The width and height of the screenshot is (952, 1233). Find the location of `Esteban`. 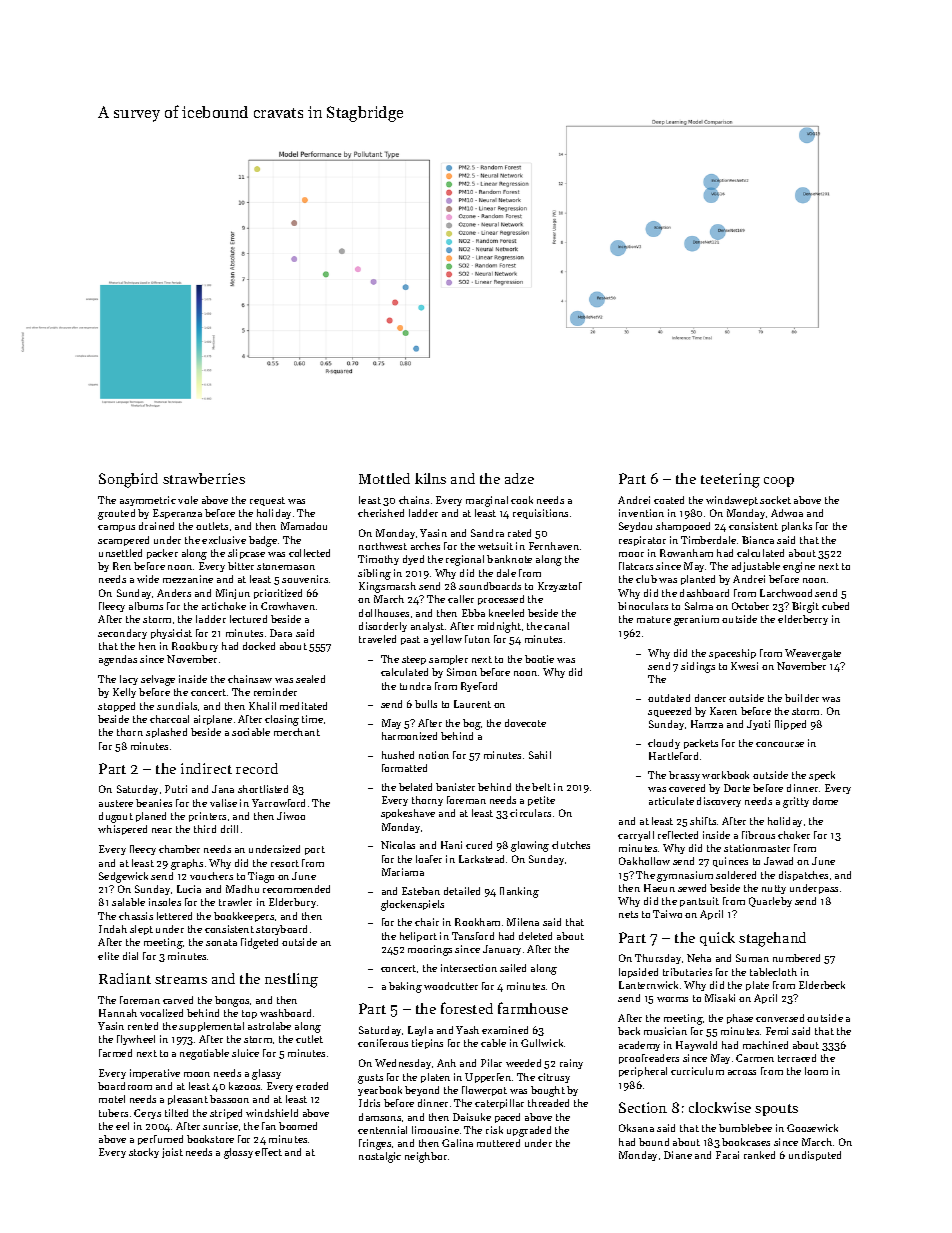

Esteban is located at coordinates (421, 891).
